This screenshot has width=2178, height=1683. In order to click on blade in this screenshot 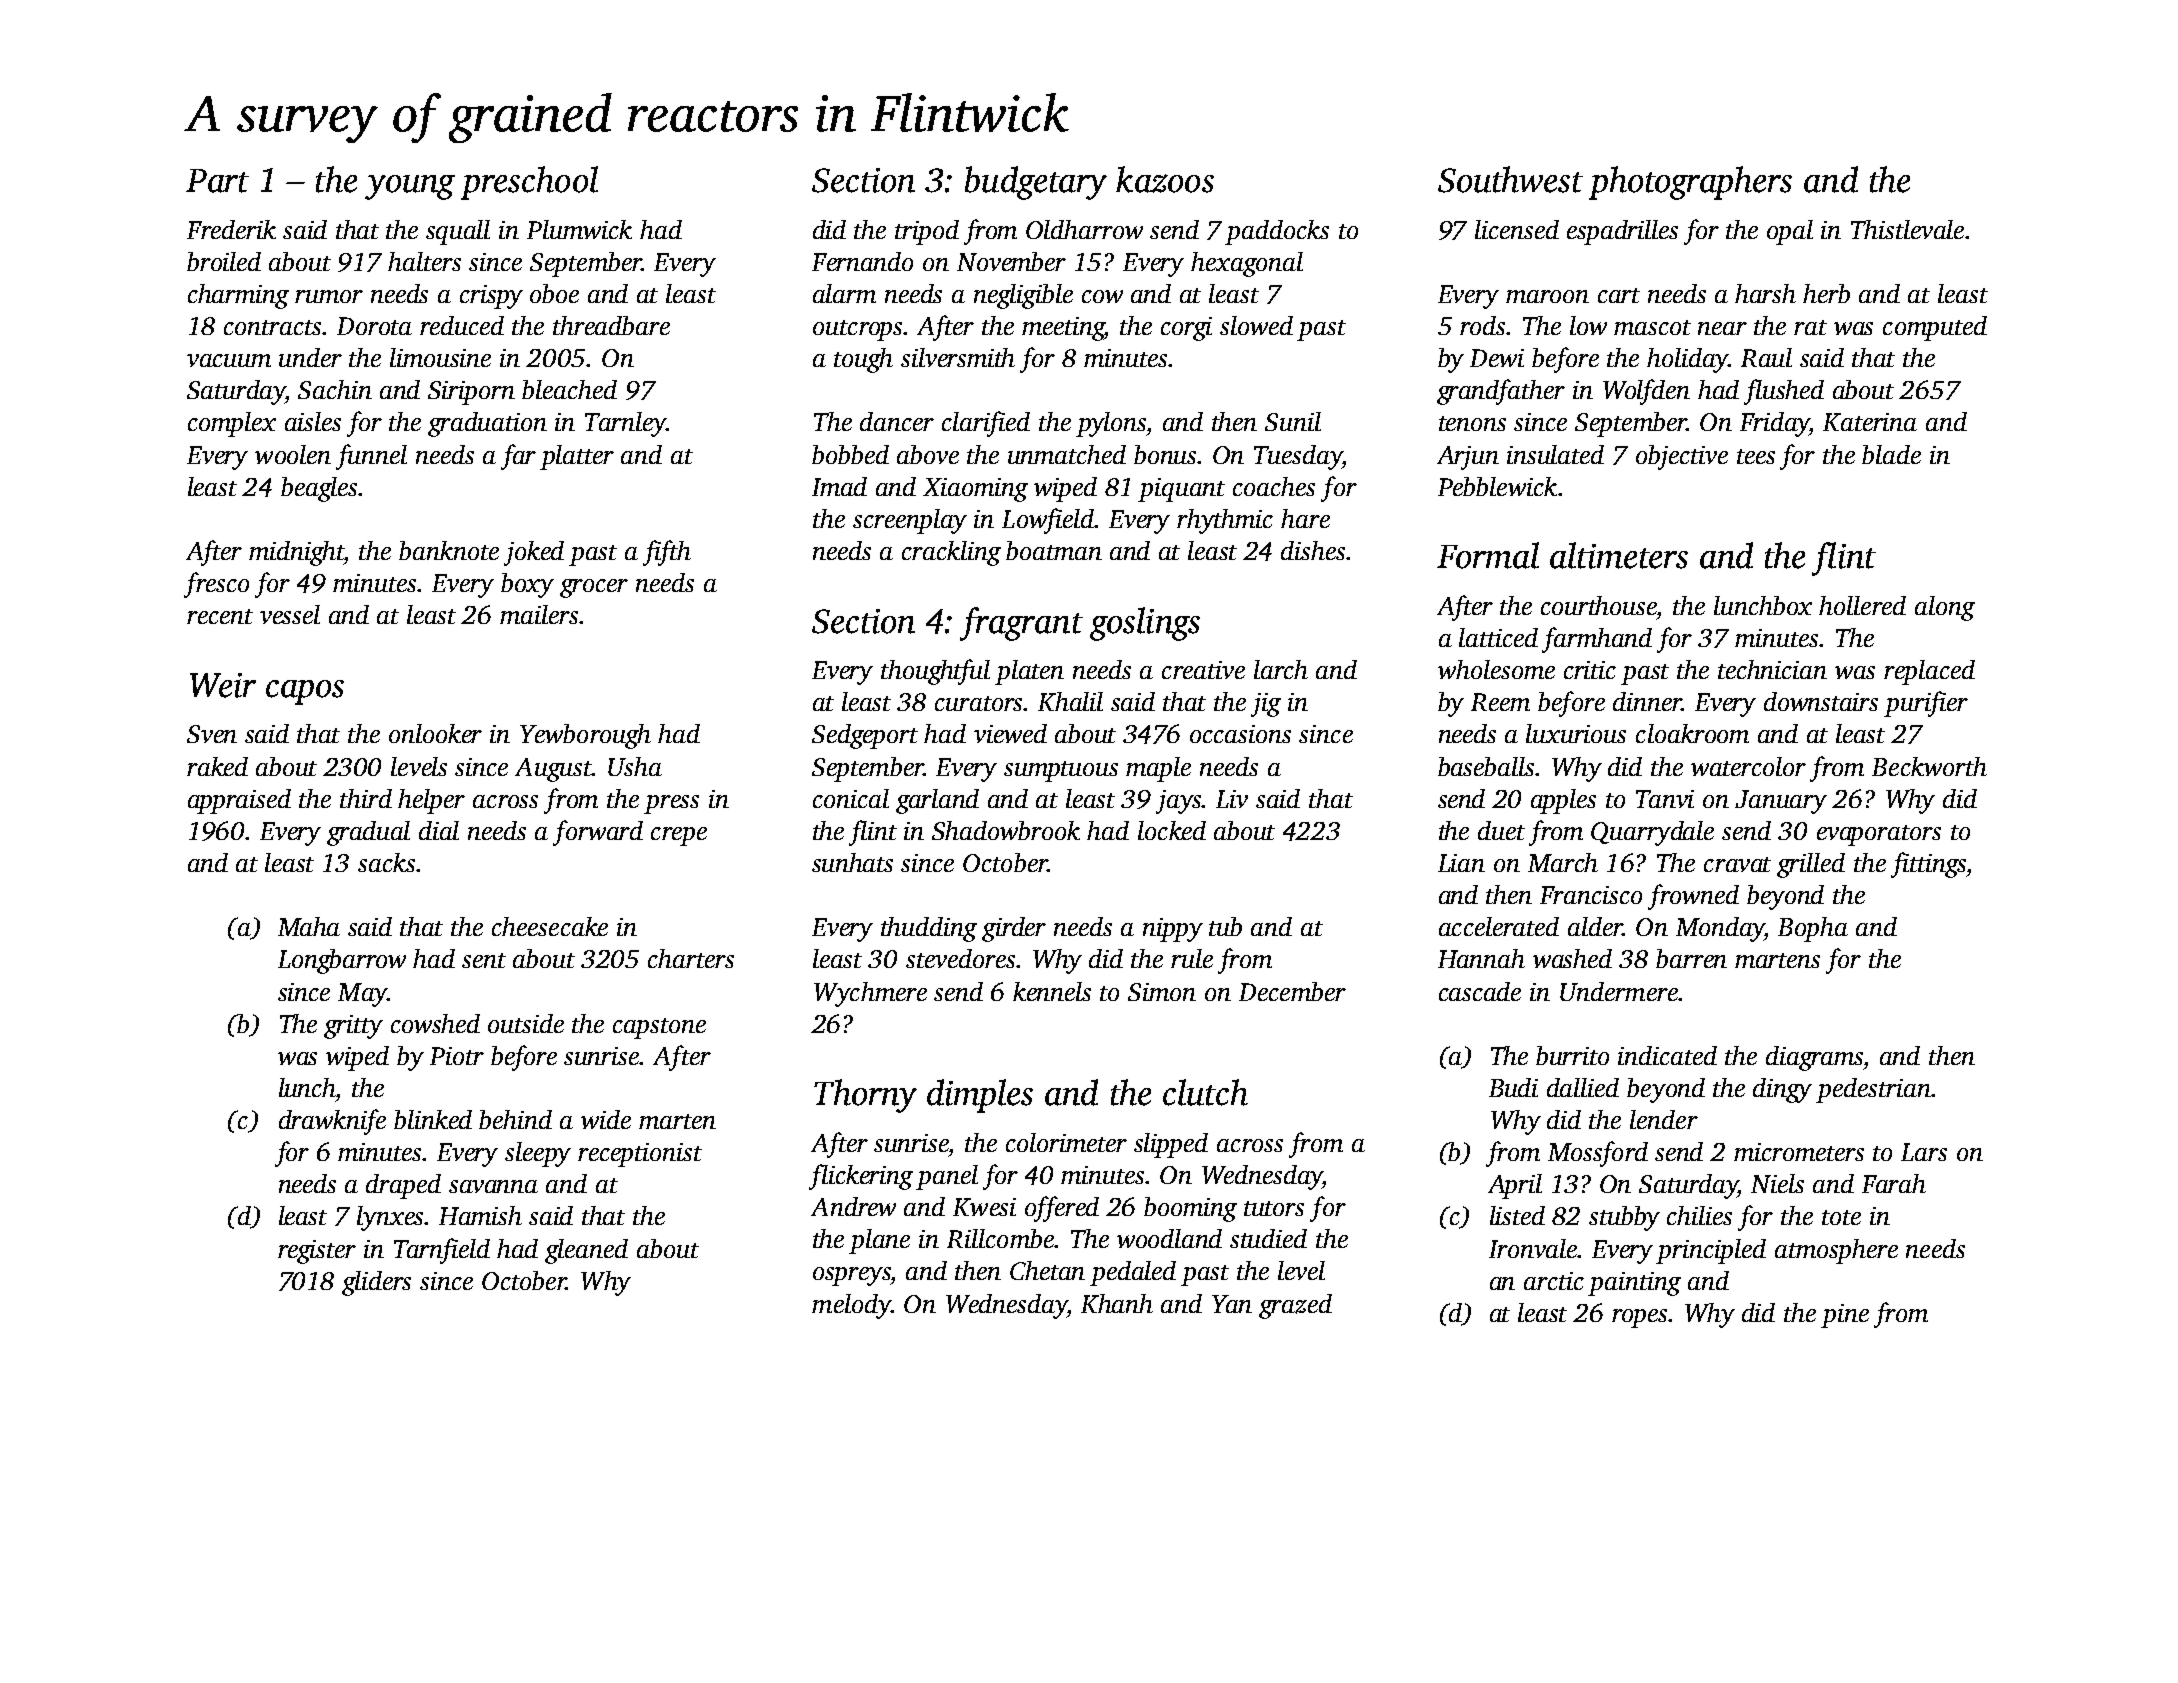, I will do `click(1891, 454)`.
